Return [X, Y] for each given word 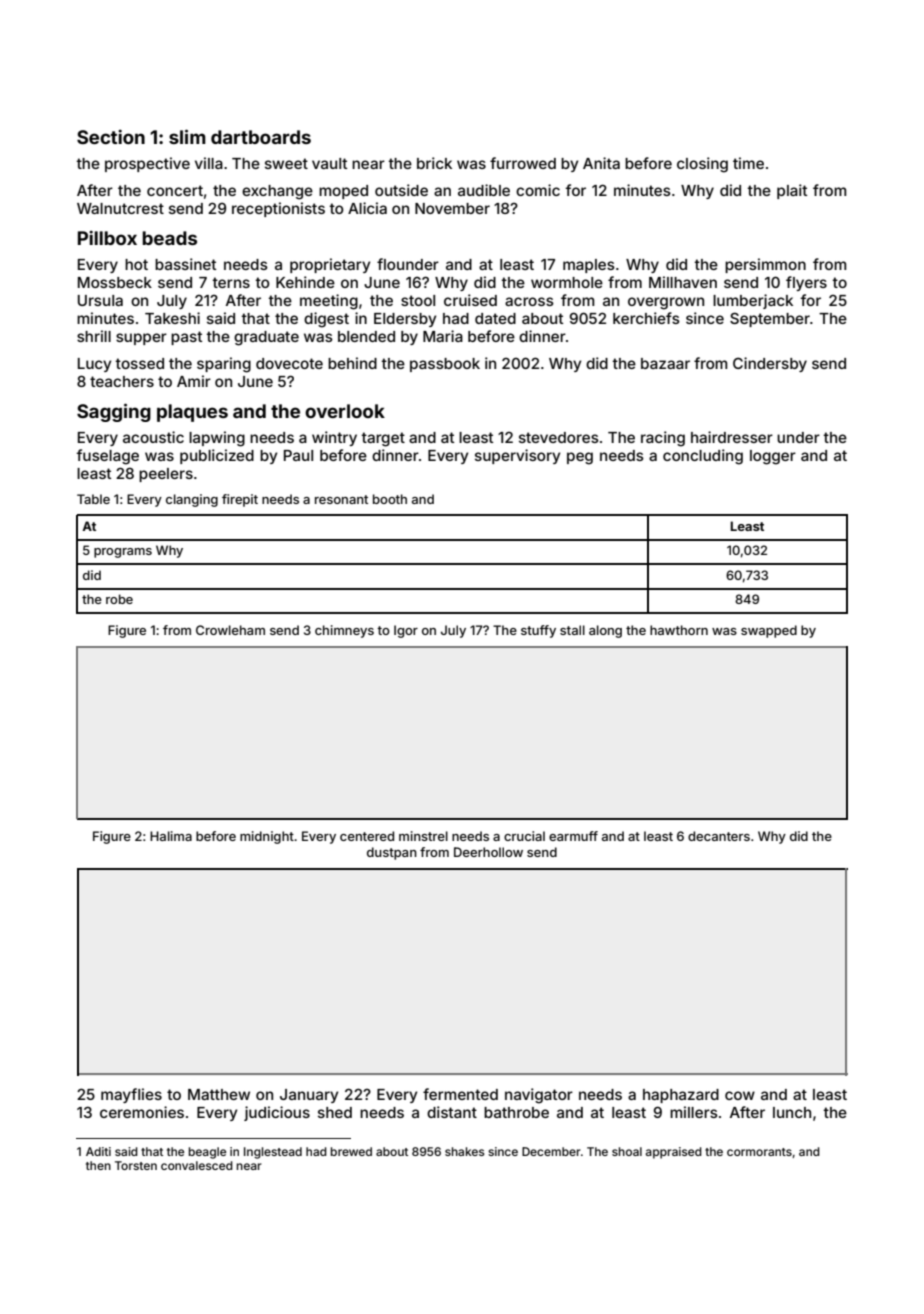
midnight [267, 837]
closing [702, 165]
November [452, 208]
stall [572, 630]
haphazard [681, 1096]
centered [367, 836]
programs [123, 553]
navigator [539, 1096]
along [605, 631]
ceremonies [142, 1112]
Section [111, 137]
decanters [719, 836]
